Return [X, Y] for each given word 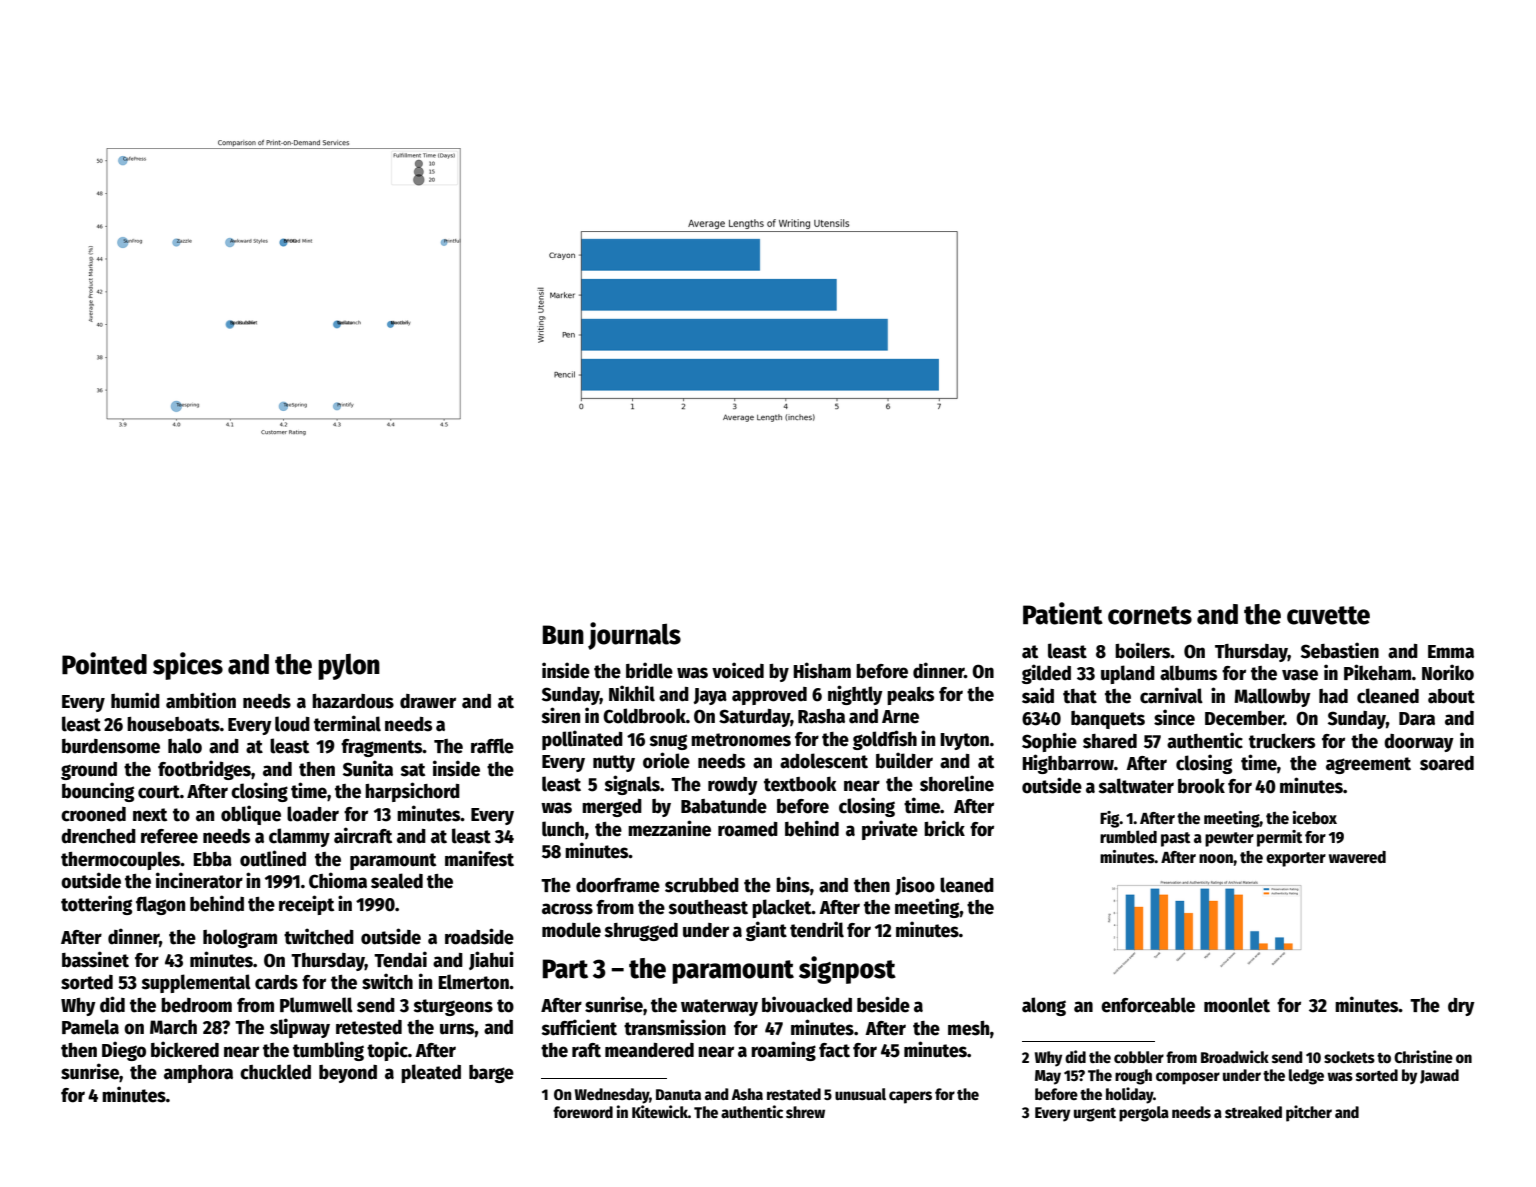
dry [1461, 1007]
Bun [563, 635]
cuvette [1328, 615]
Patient [1063, 613]
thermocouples [121, 860]
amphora [198, 1074]
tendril [817, 929]
